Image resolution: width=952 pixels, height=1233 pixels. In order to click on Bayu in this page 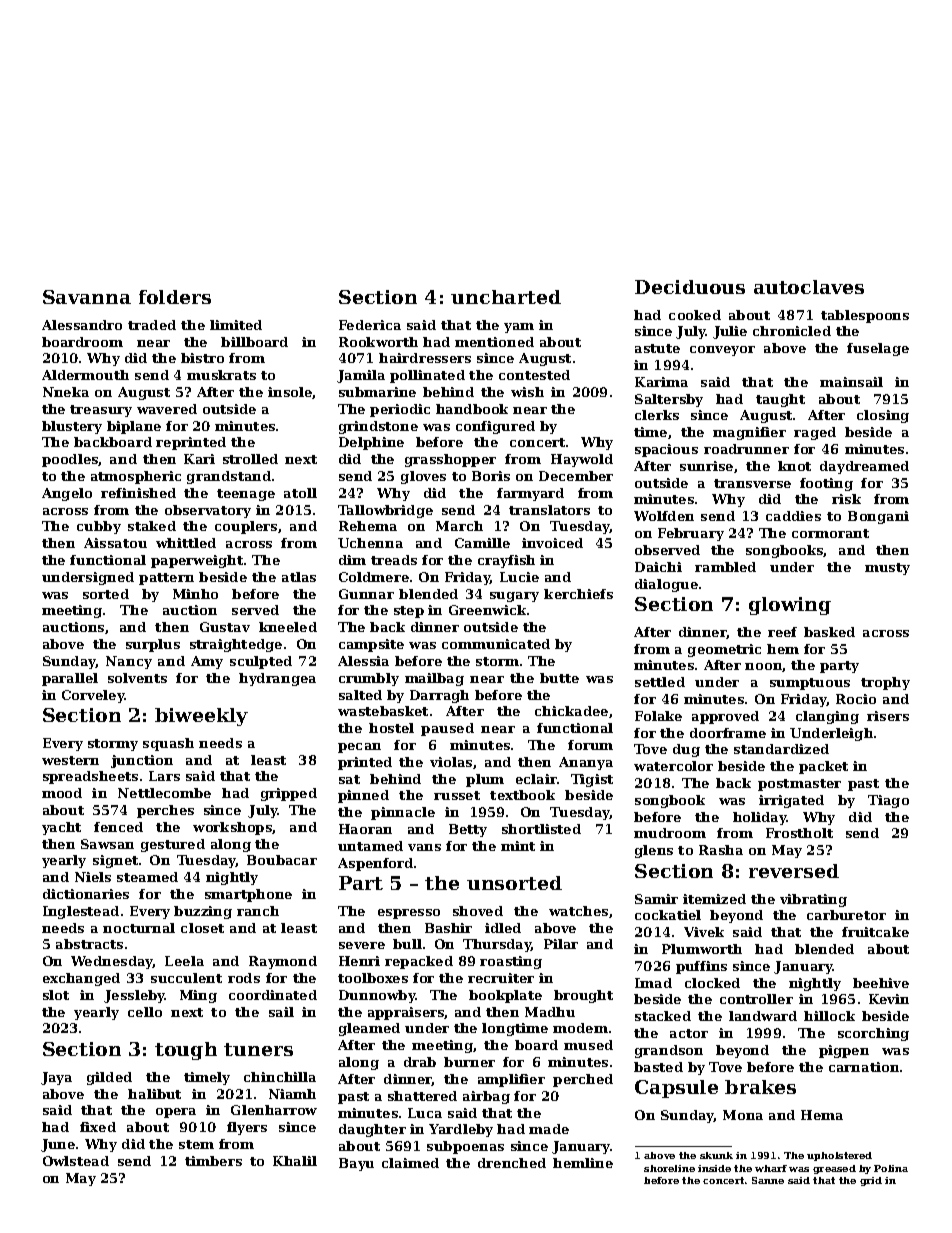, I will do `click(356, 1164)`.
